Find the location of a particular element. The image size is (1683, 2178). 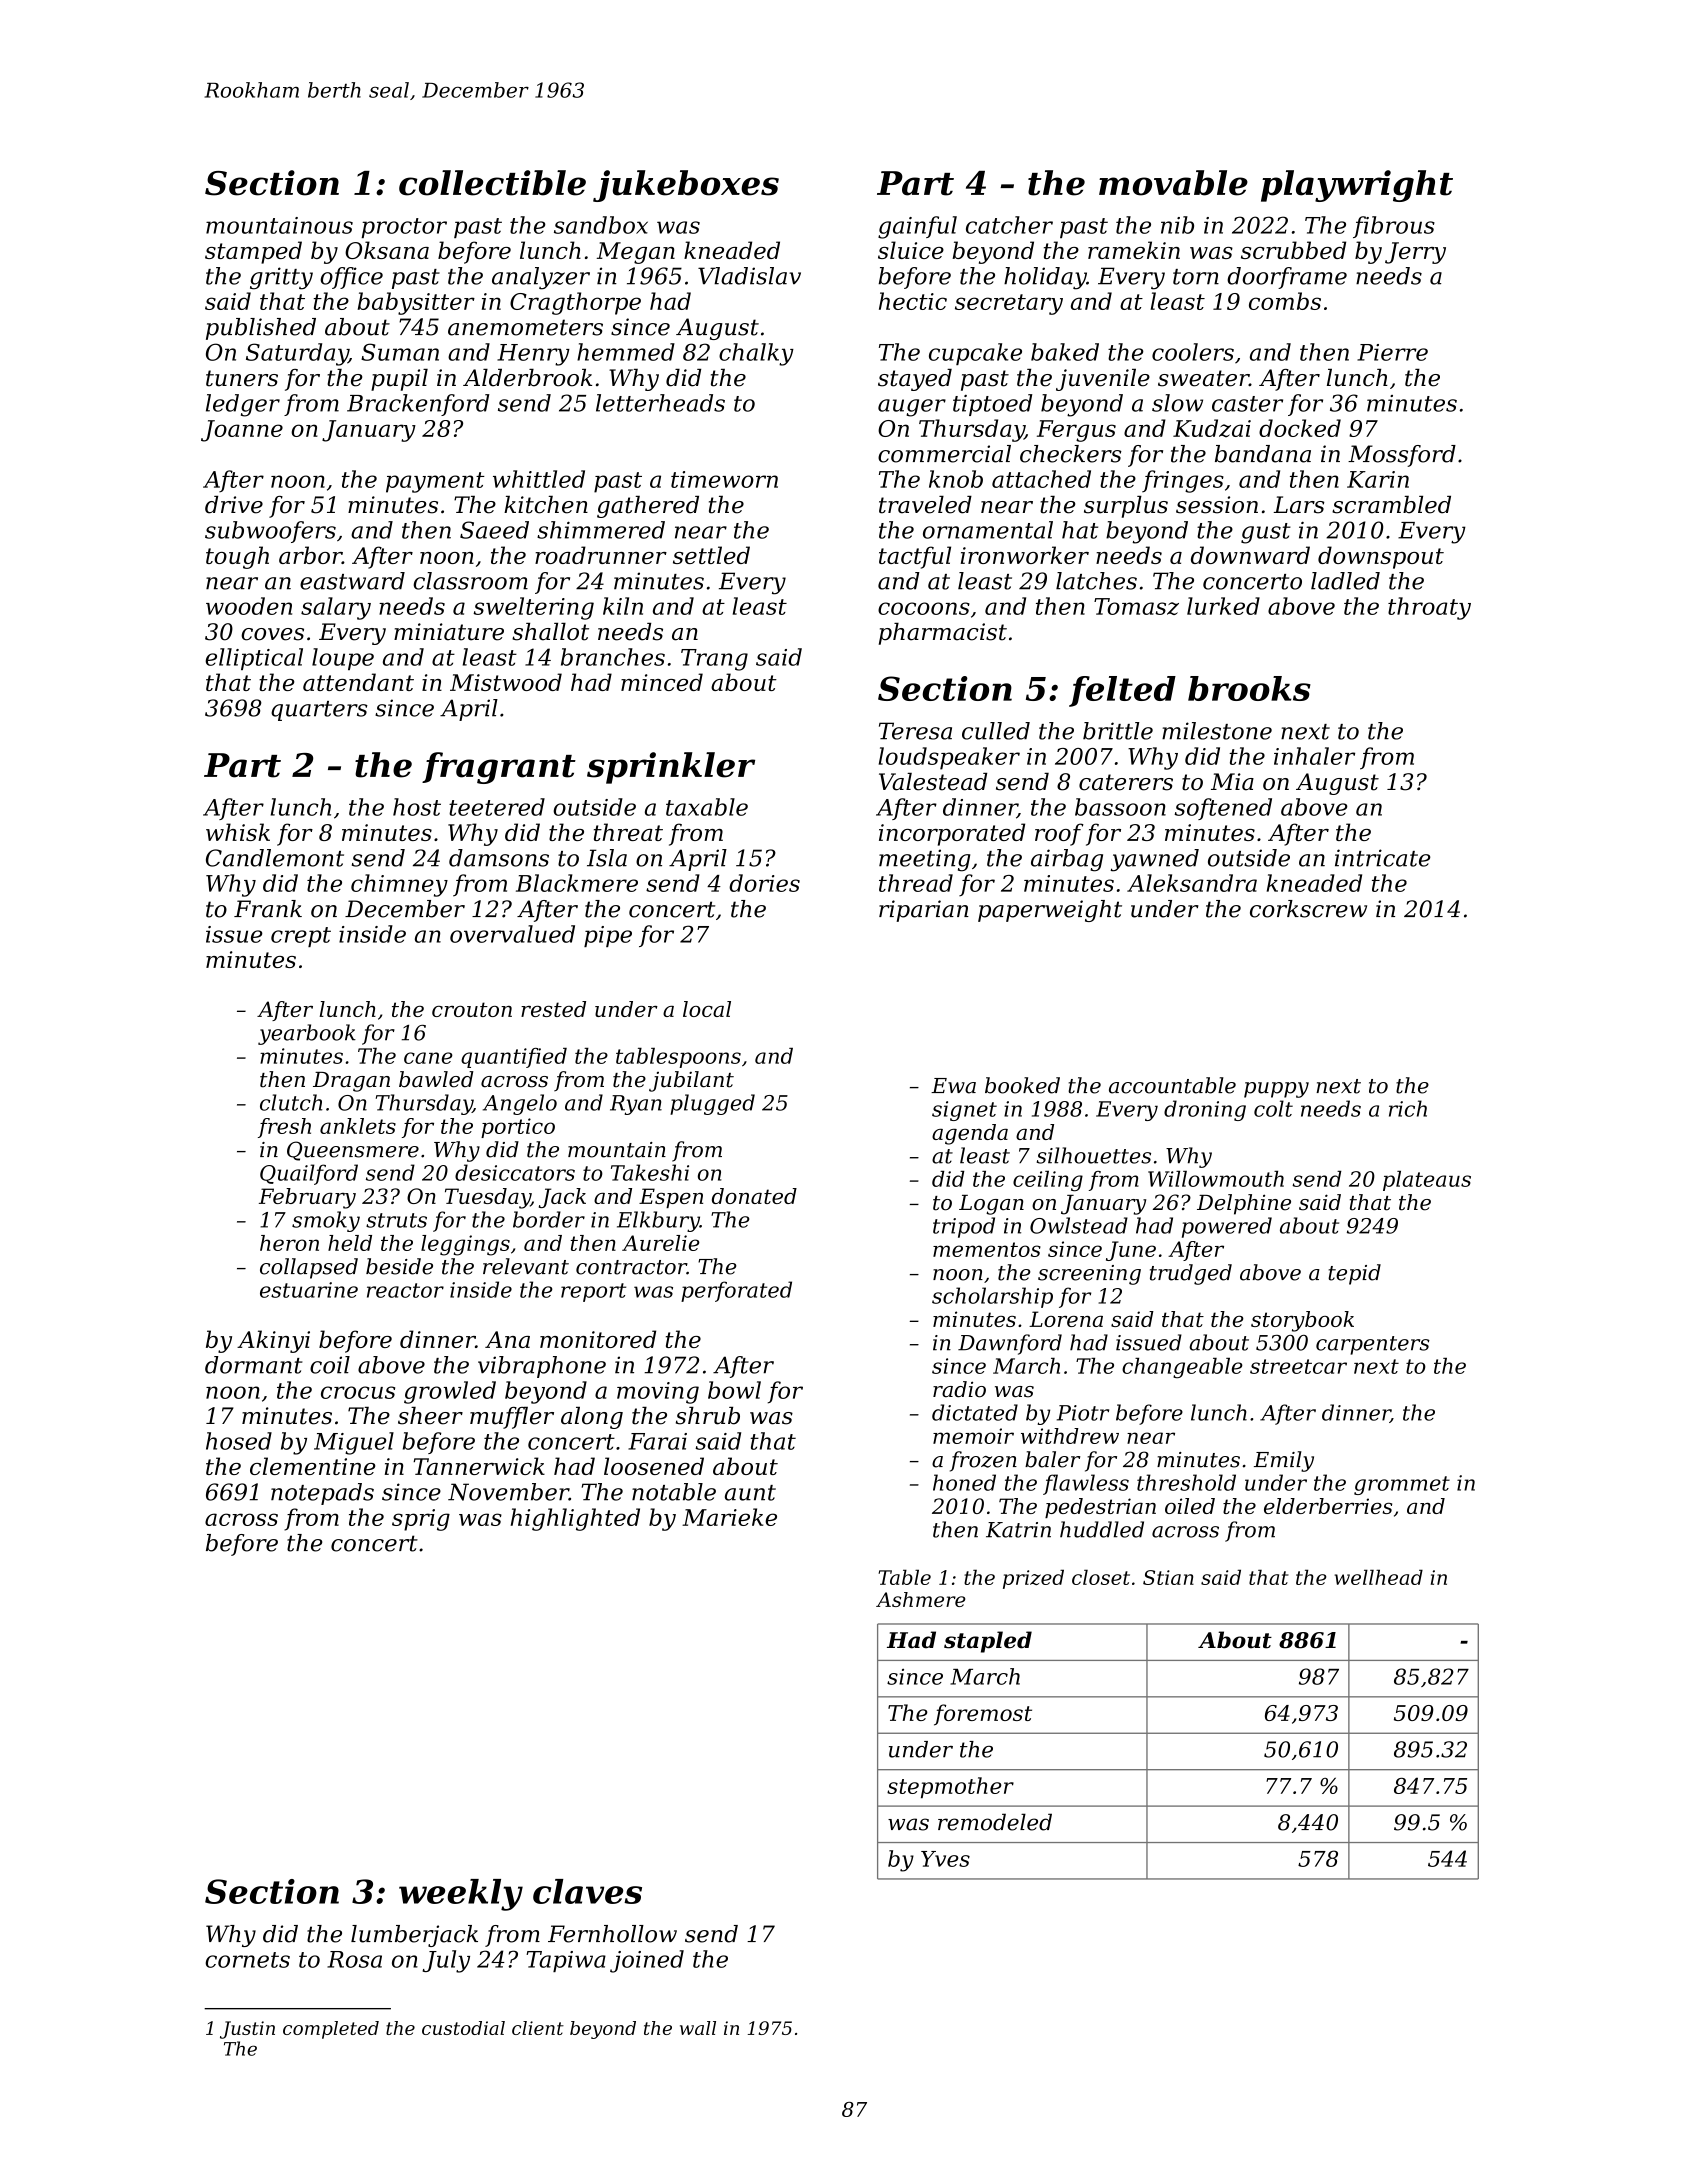

stamped is located at coordinates (253, 252).
